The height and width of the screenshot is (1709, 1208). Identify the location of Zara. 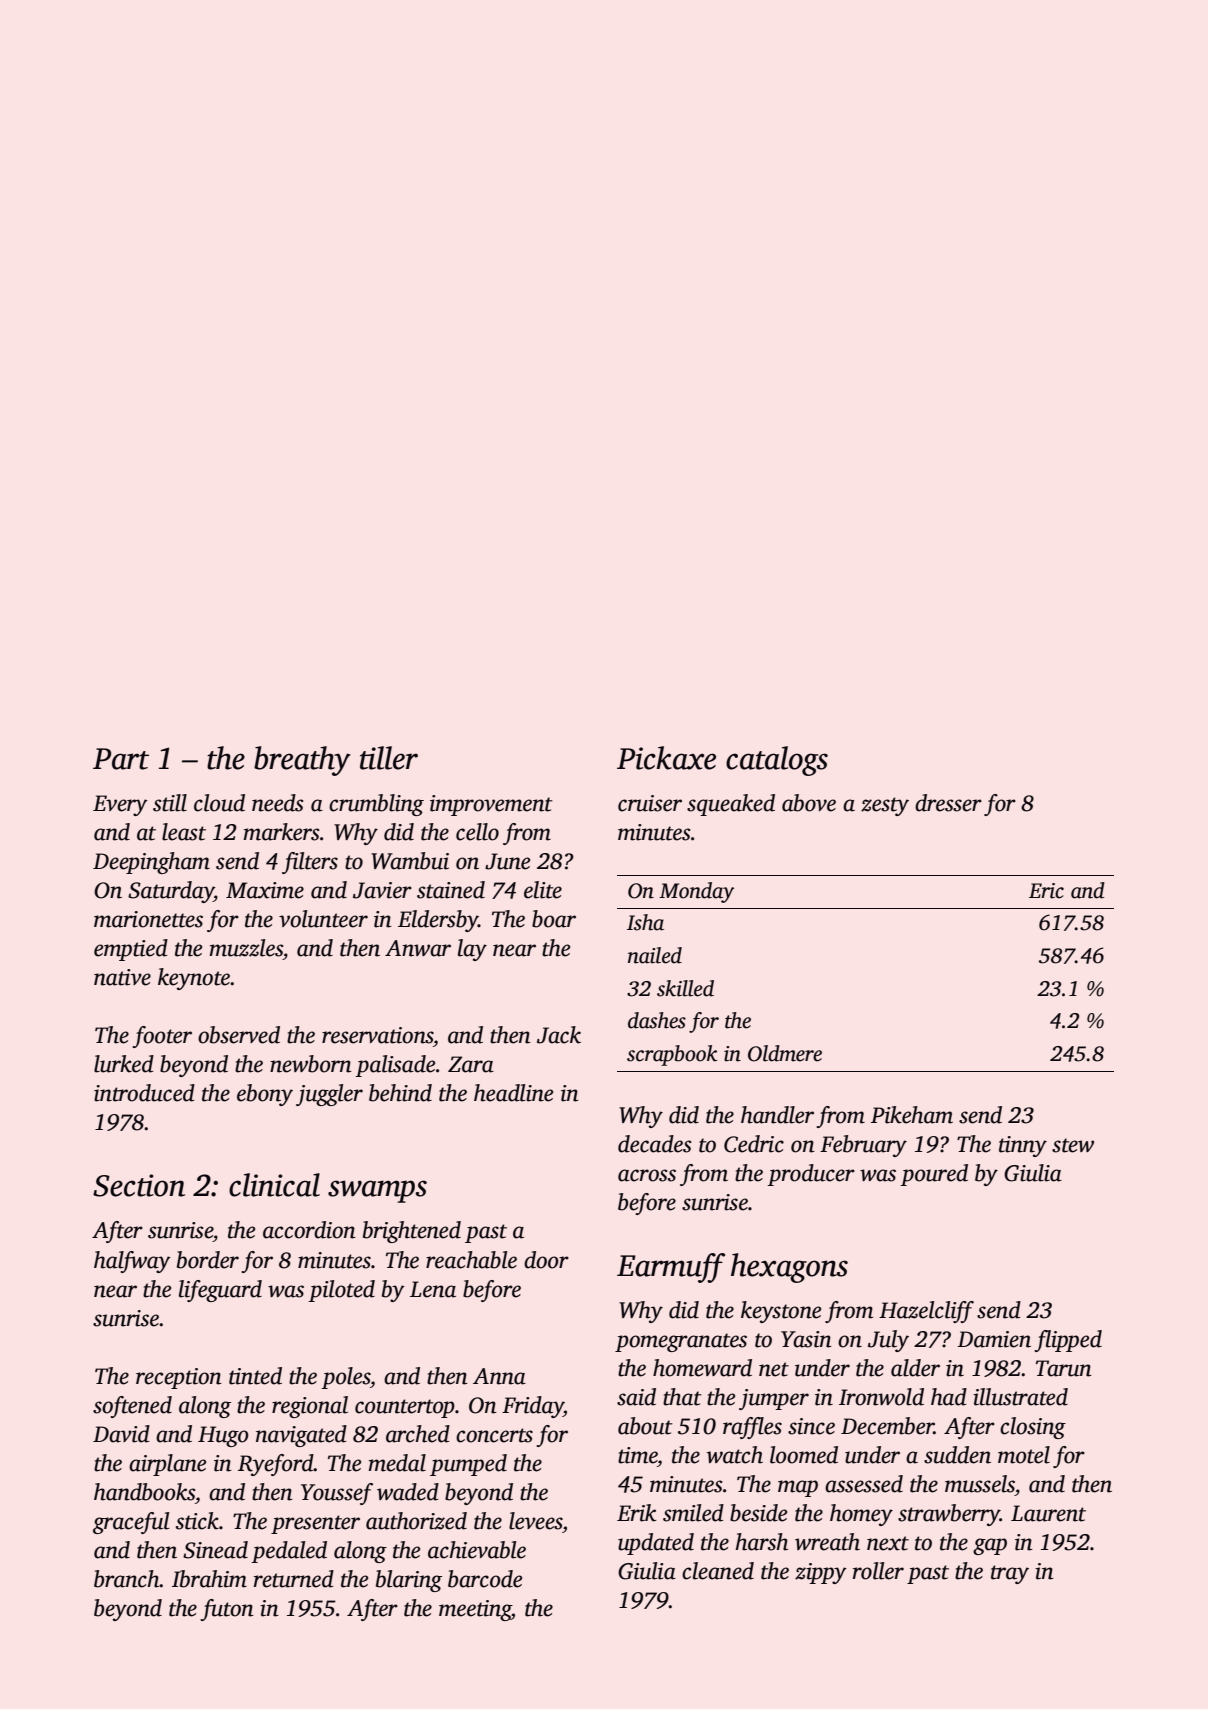
(471, 1064).
